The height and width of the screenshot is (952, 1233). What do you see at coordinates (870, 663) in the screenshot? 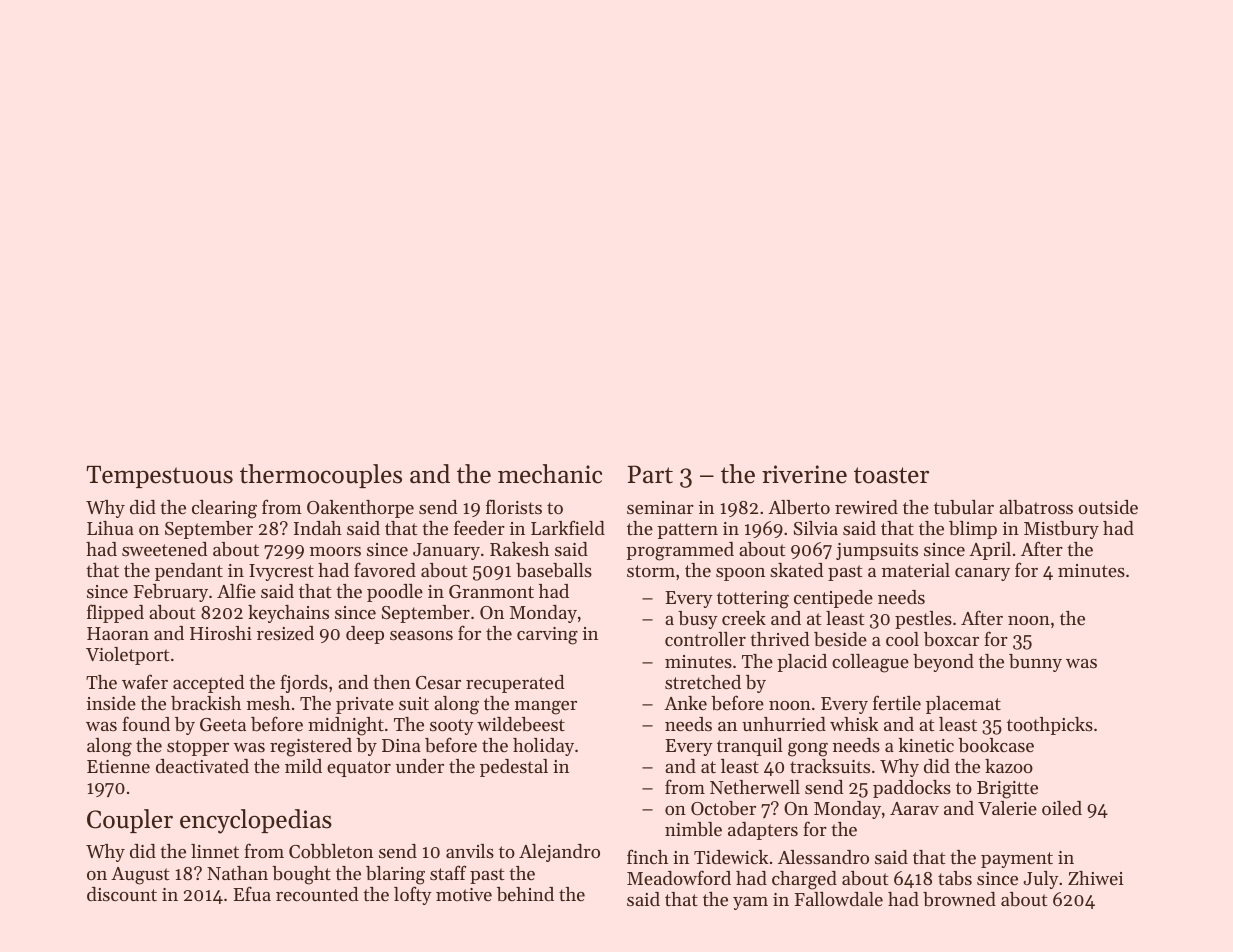
I see `colleague` at bounding box center [870, 663].
